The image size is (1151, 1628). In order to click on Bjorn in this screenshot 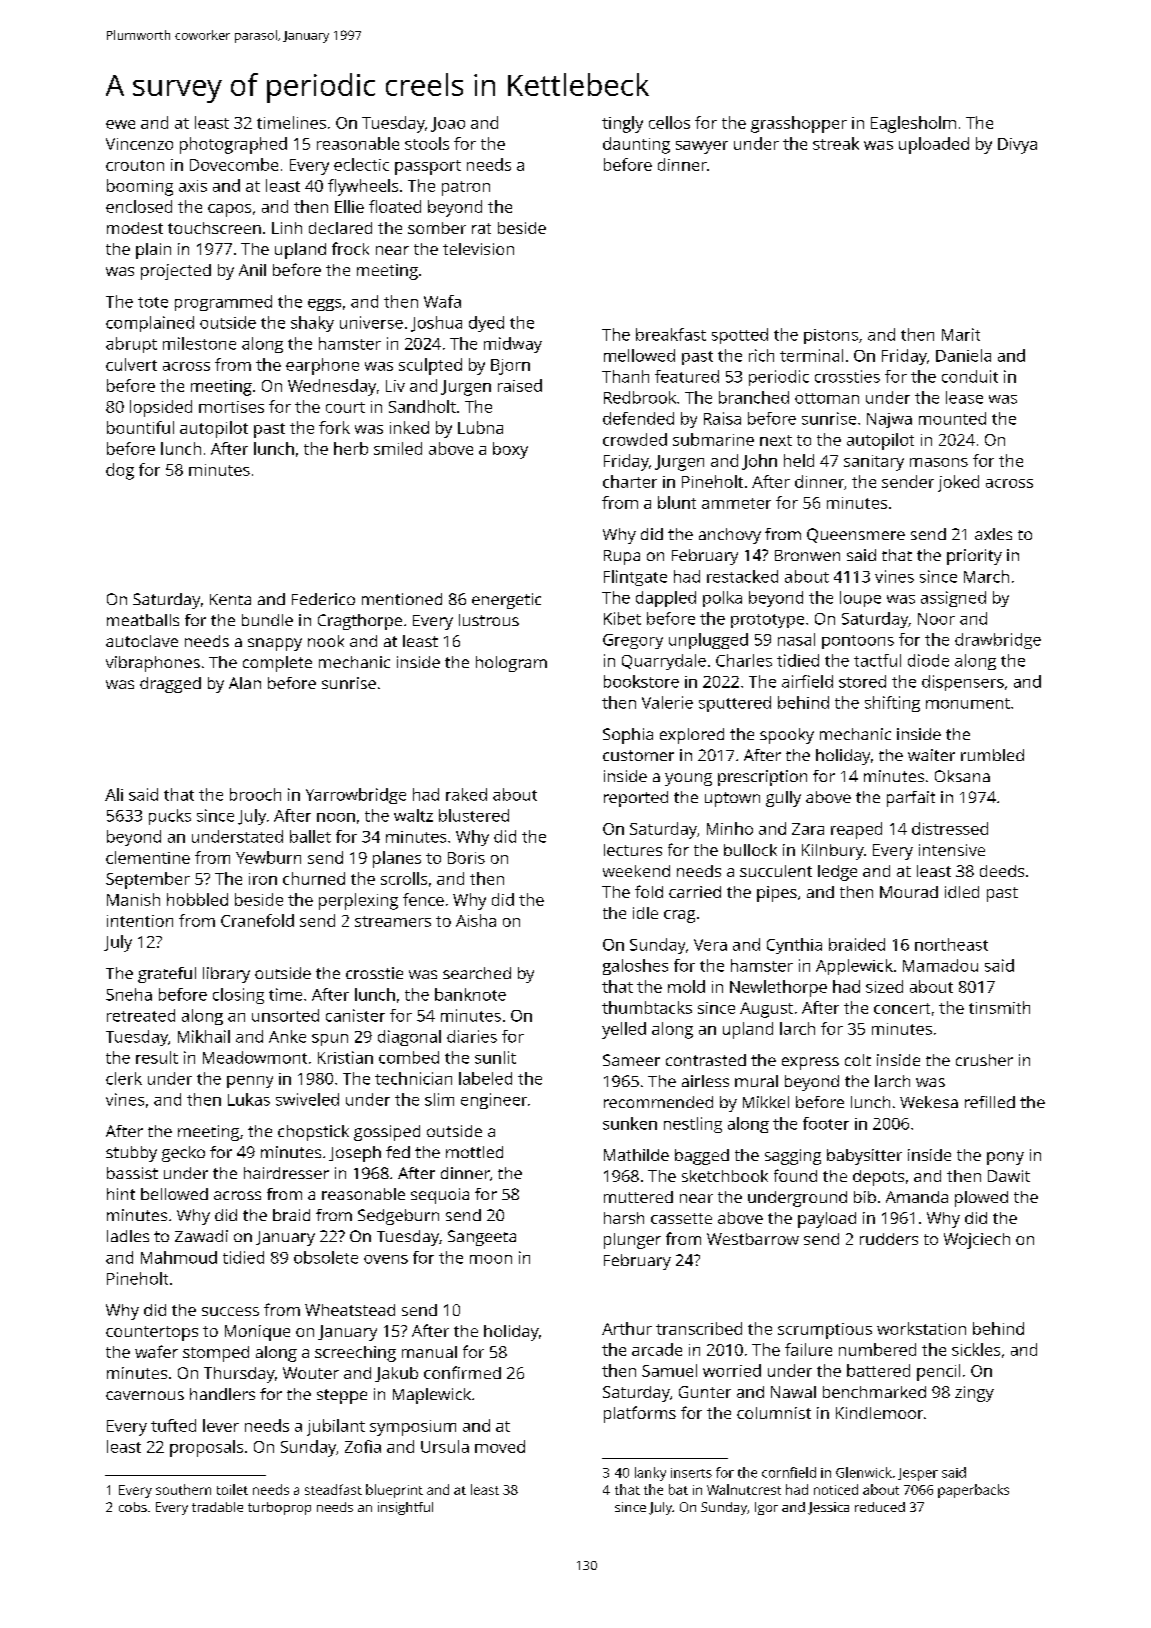, I will do `click(510, 367)`.
